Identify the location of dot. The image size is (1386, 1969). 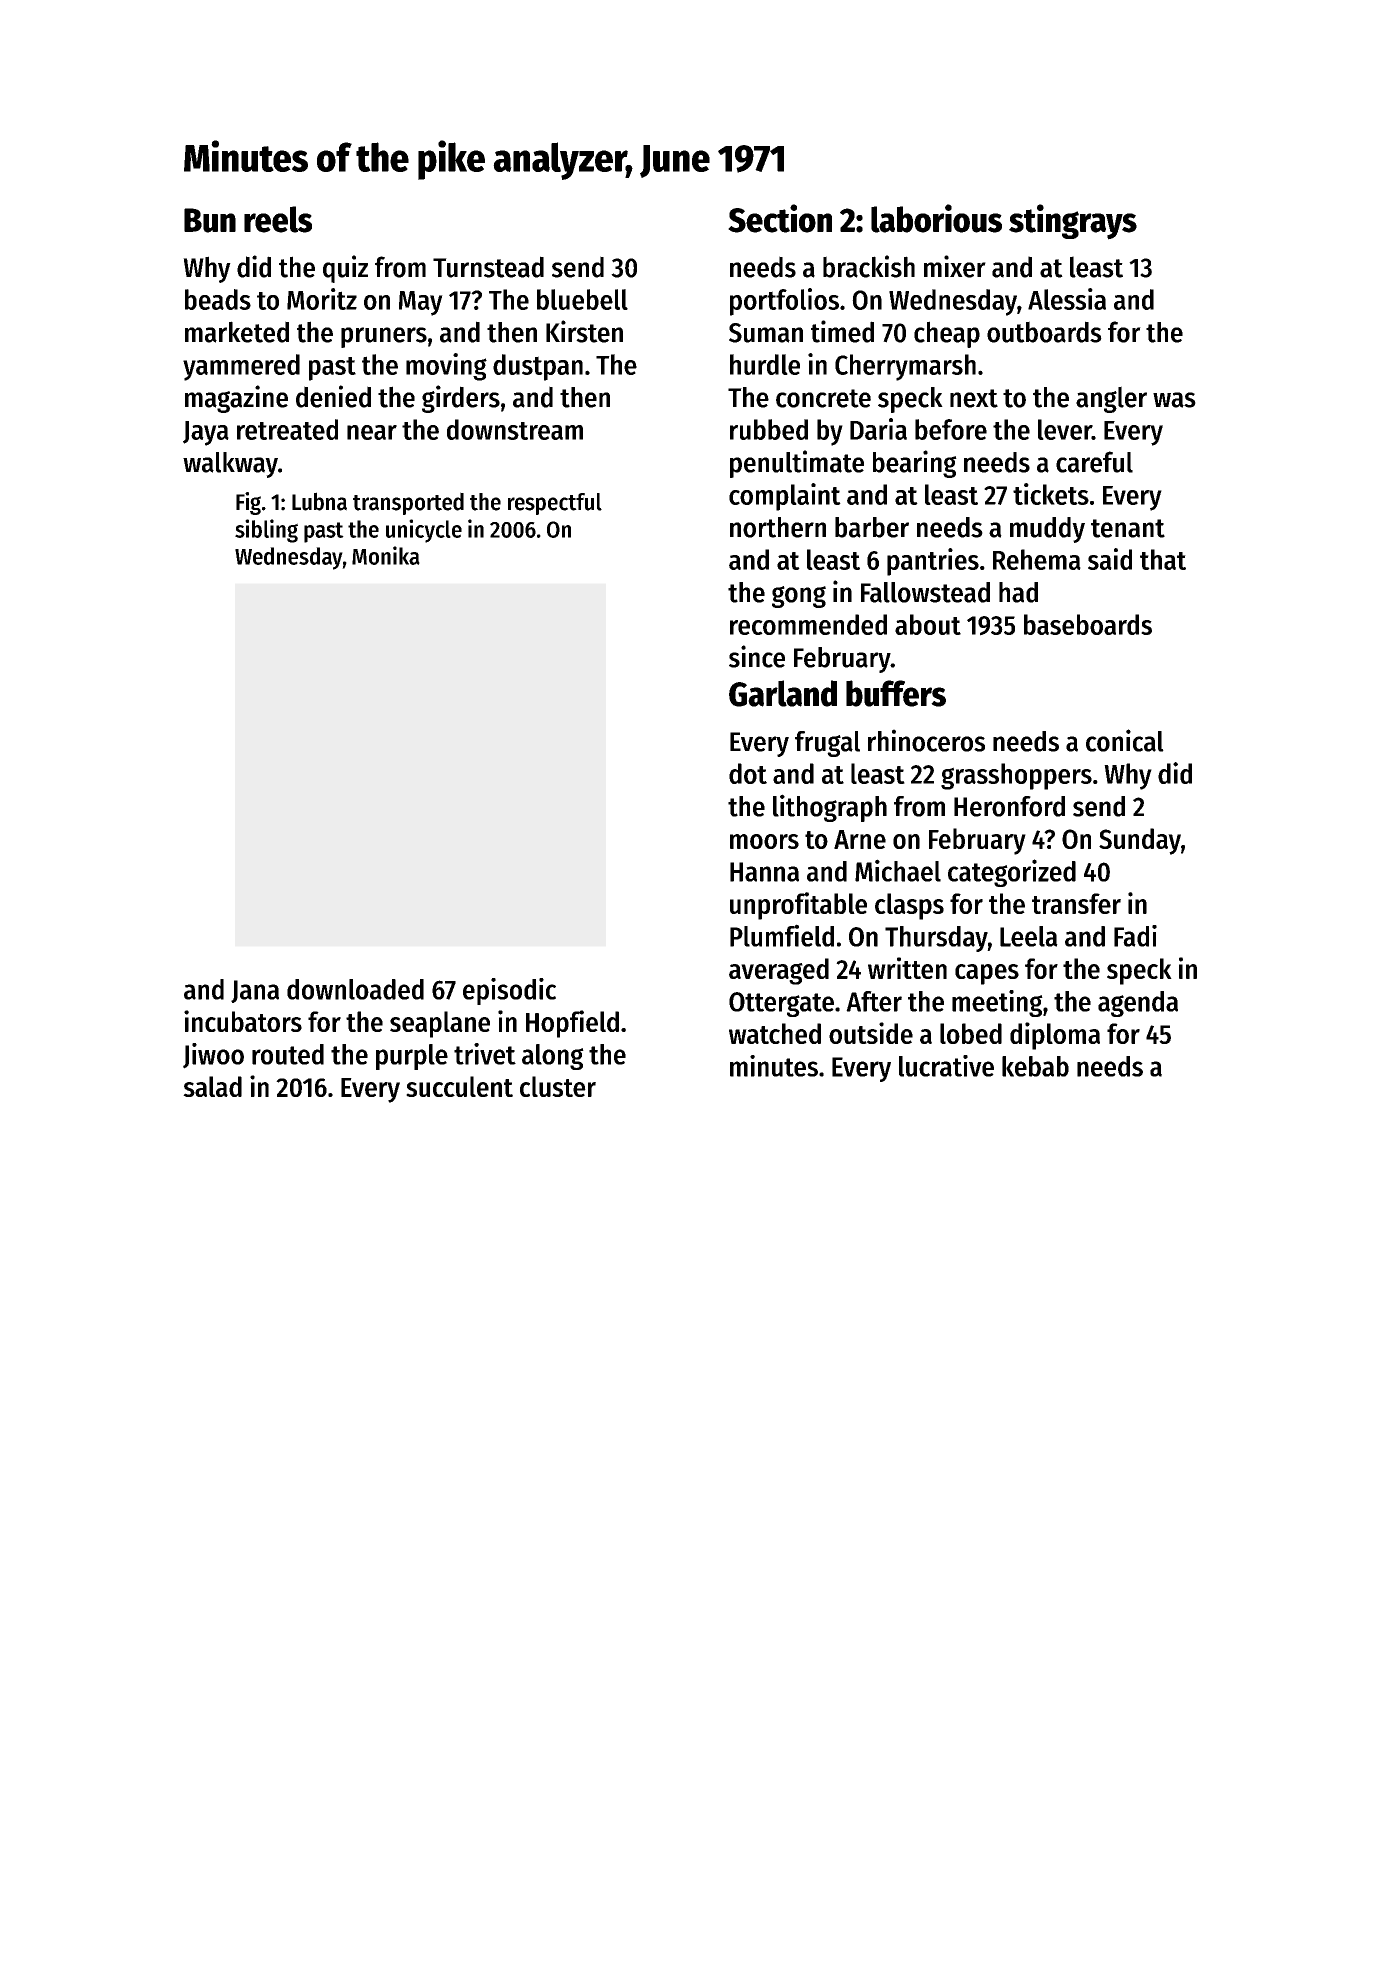
(748, 773).
